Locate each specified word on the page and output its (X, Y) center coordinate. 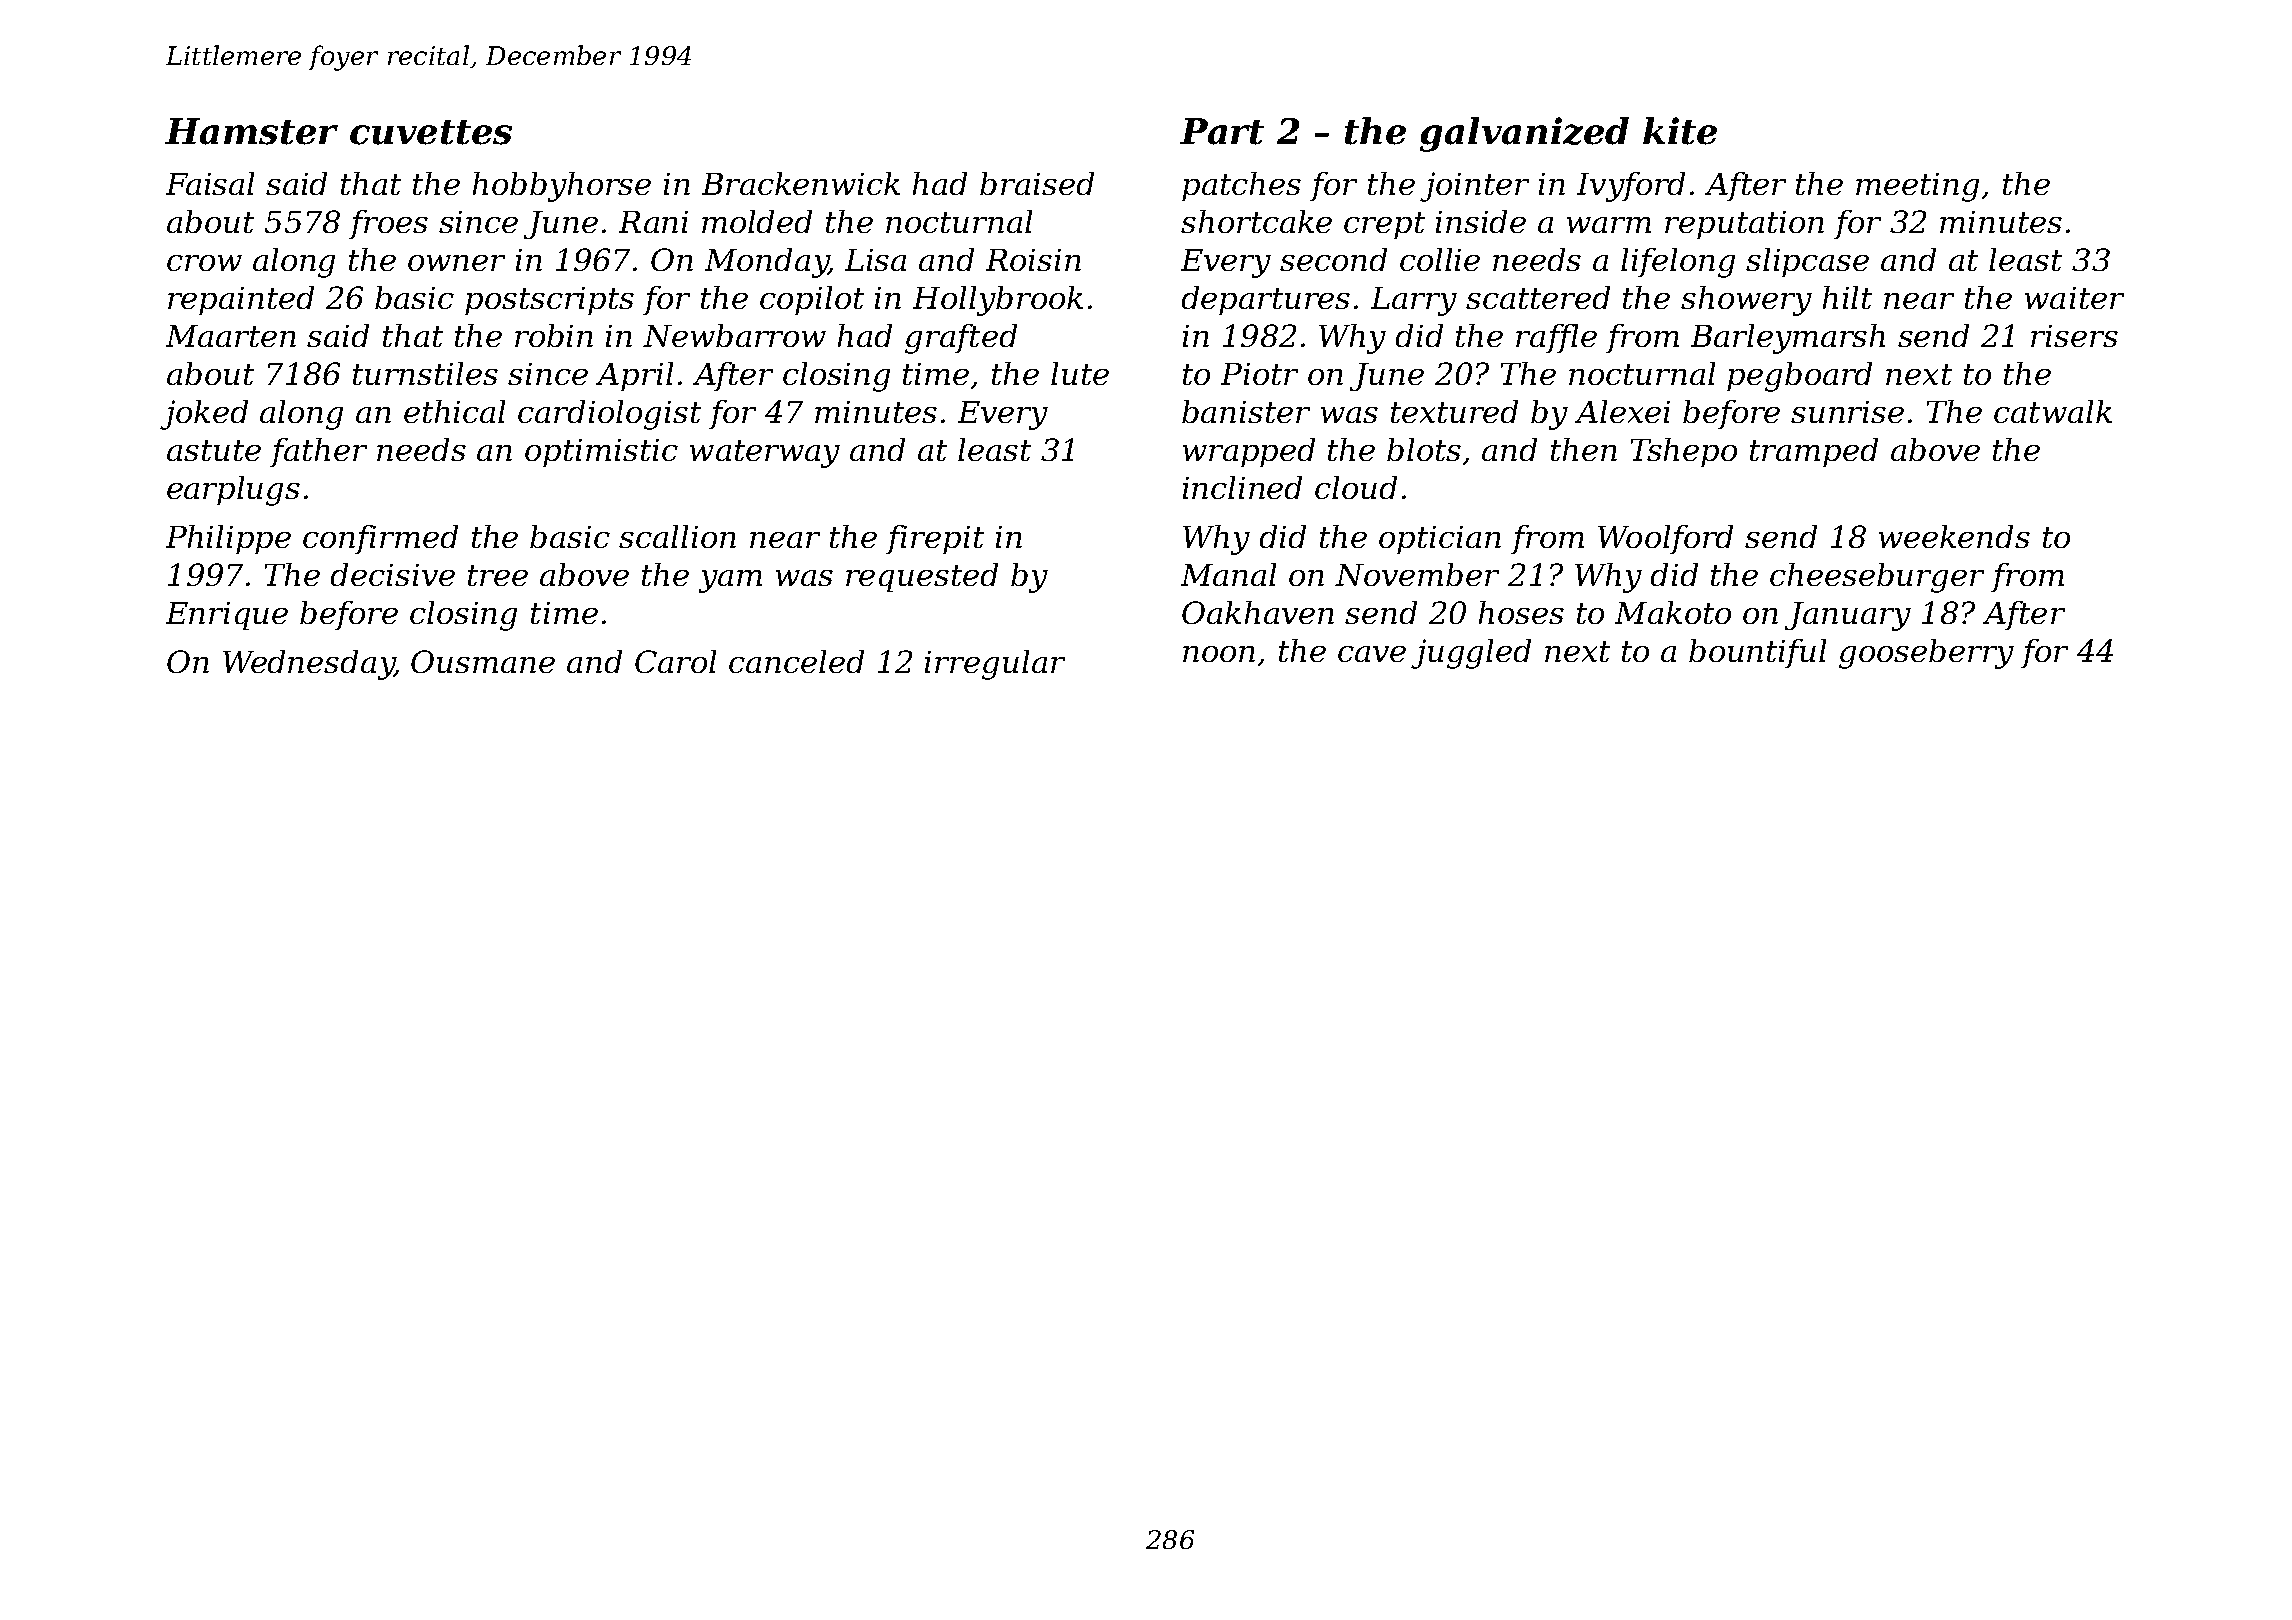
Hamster (251, 131)
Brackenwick (801, 183)
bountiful (1757, 653)
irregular (995, 665)
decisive (393, 574)
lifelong (1678, 263)
